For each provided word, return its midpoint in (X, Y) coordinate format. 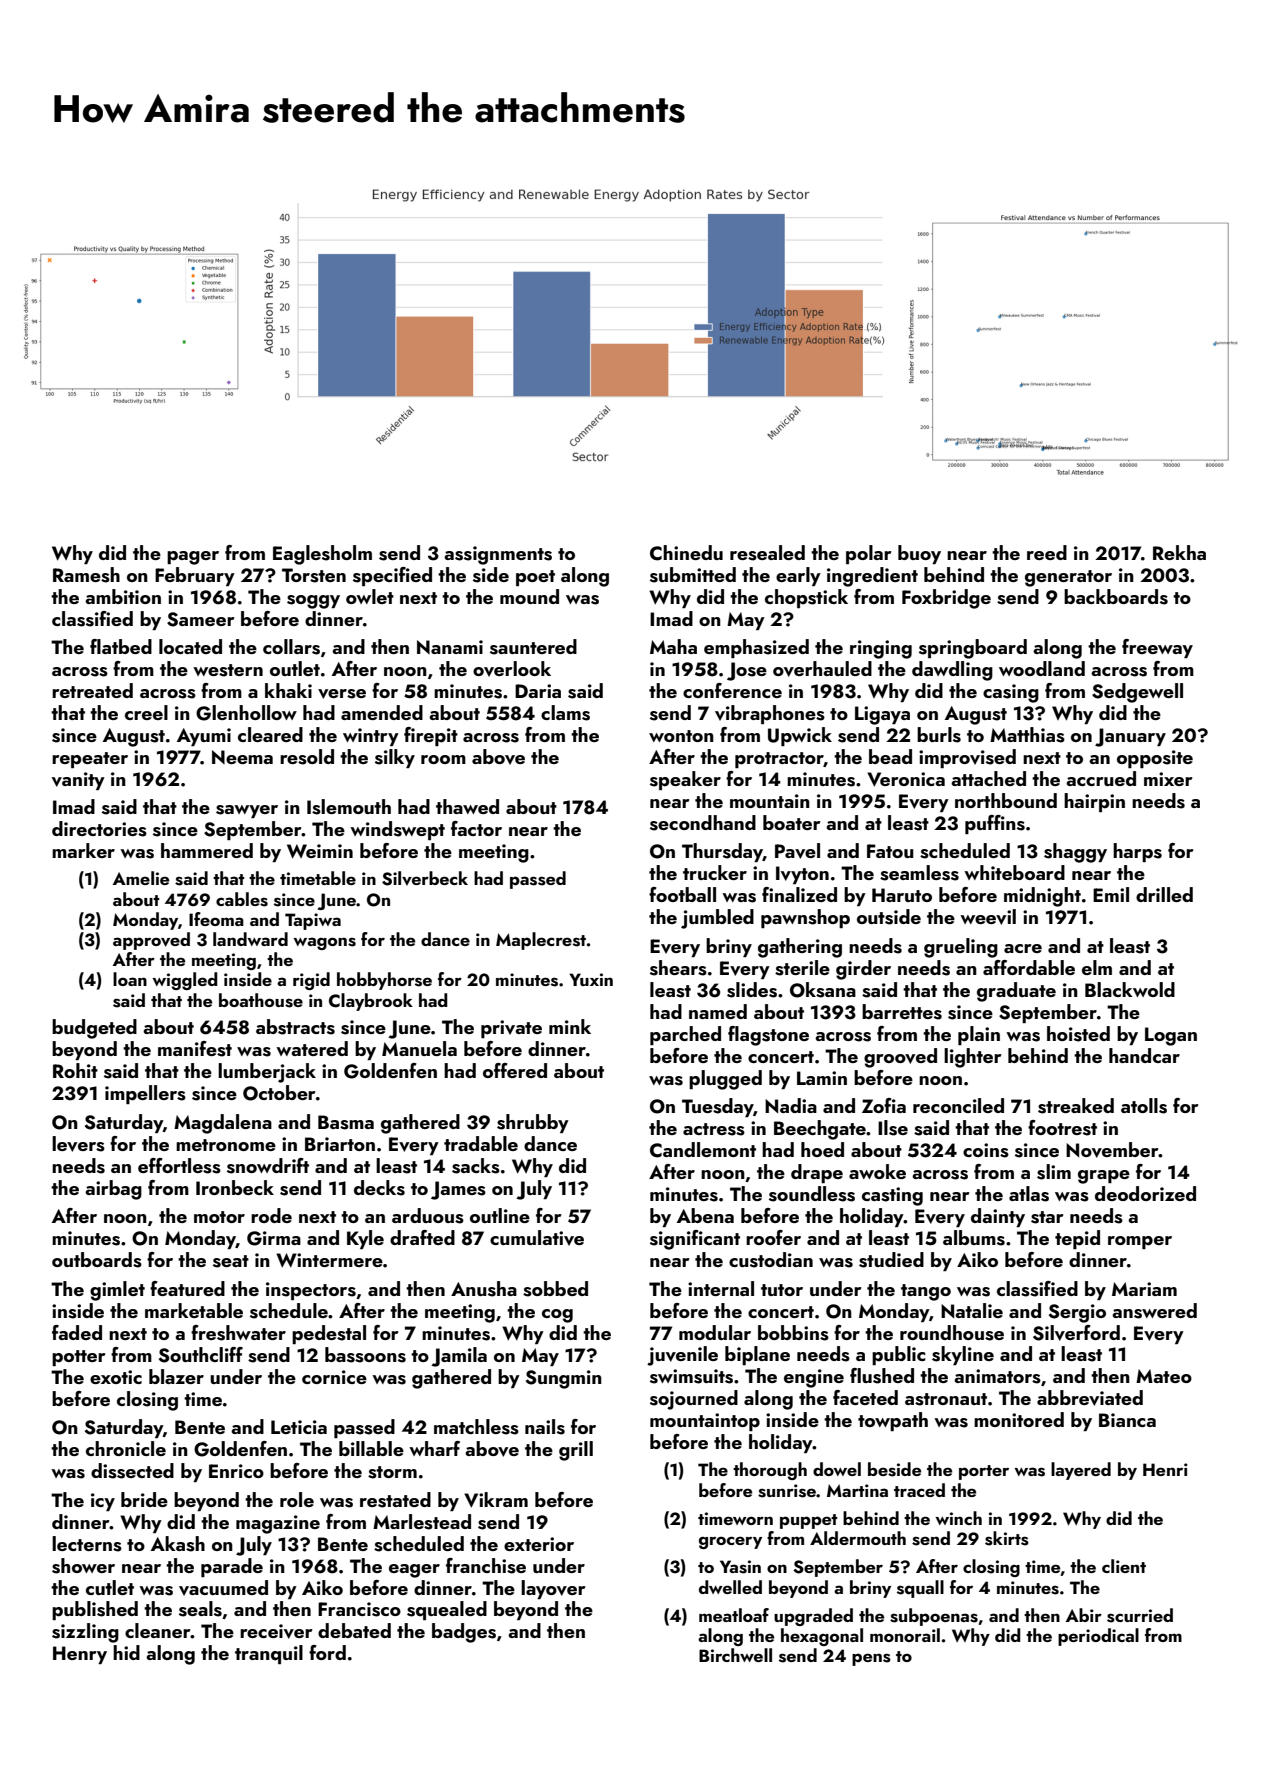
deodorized (1145, 1193)
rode (271, 1215)
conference (732, 690)
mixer (1168, 779)
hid (126, 1652)
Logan (1171, 1036)
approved (151, 941)
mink (570, 1026)
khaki (288, 690)
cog (557, 1316)
